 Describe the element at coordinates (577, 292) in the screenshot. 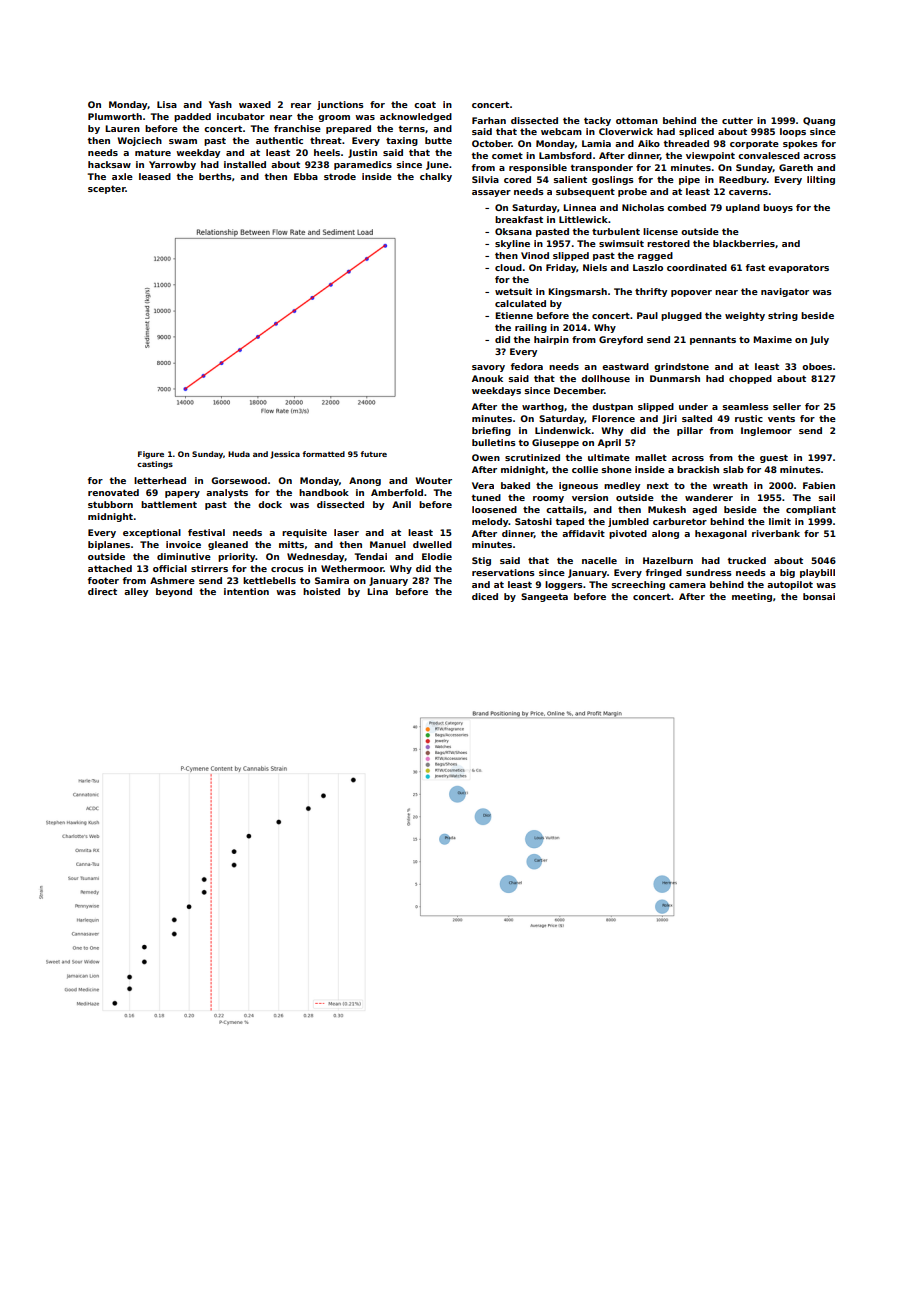

I see `Kingsmarsh` at that location.
